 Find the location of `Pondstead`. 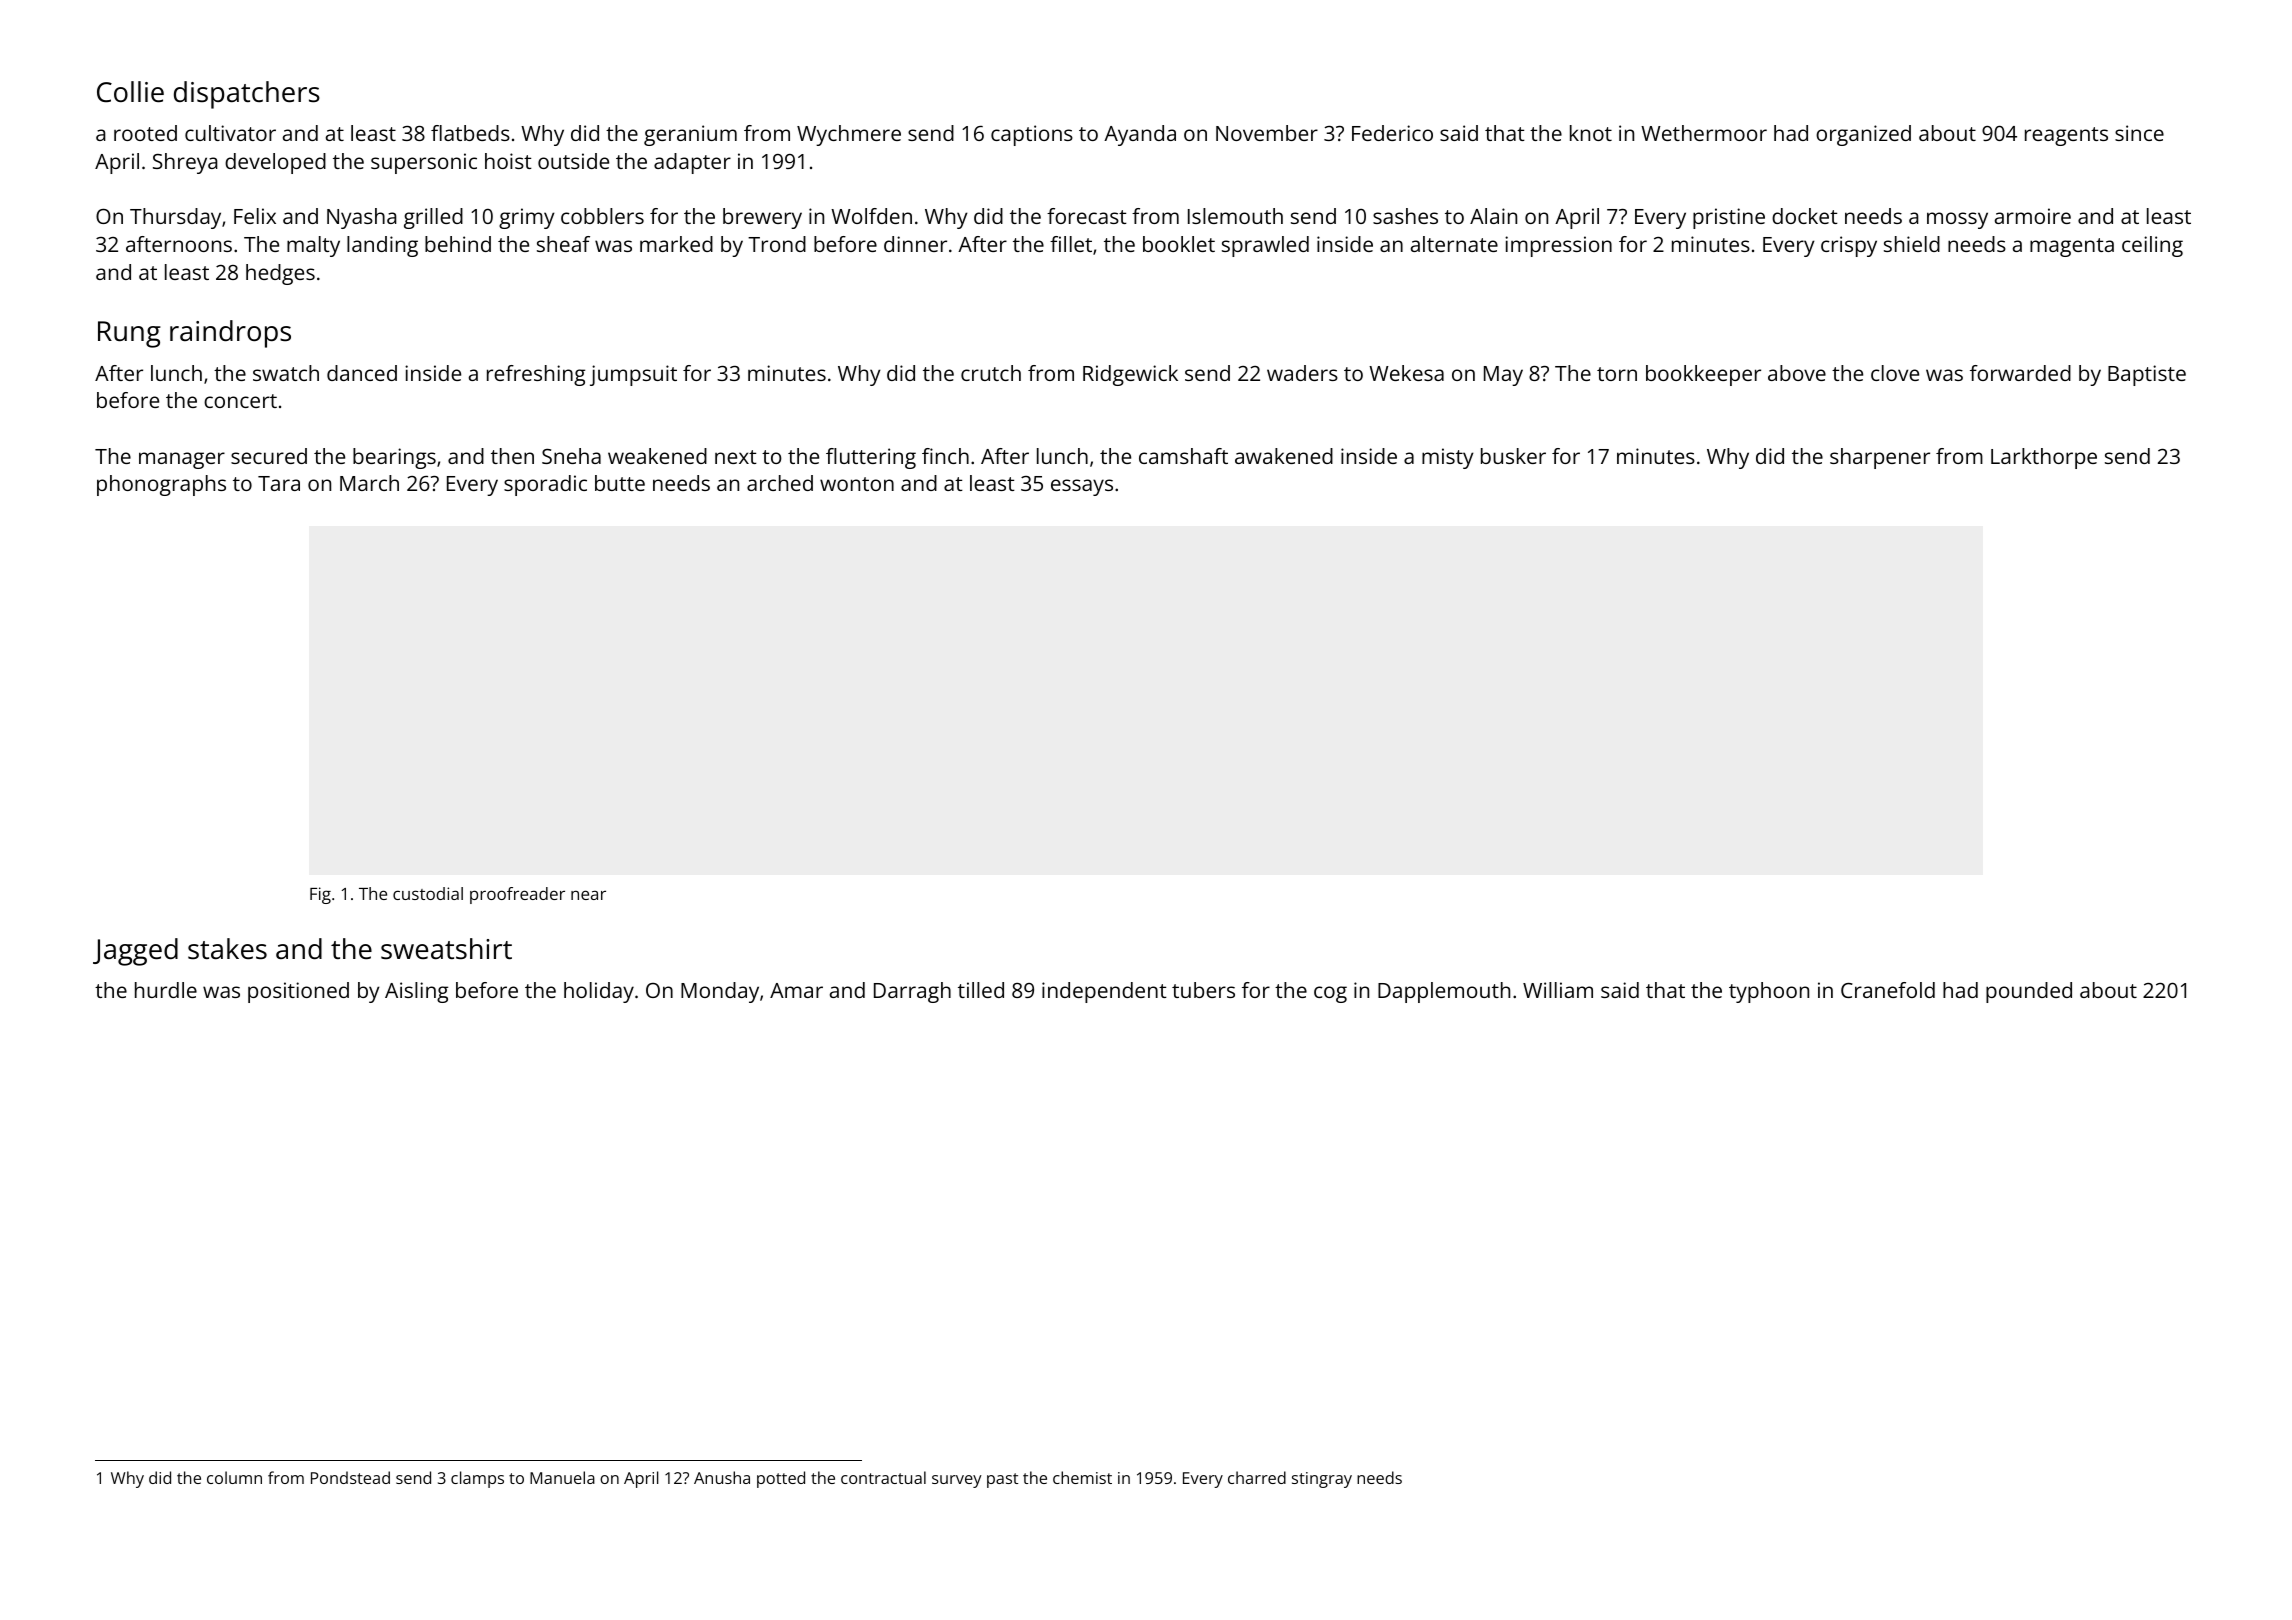

Pondstead is located at coordinates (350, 1477).
